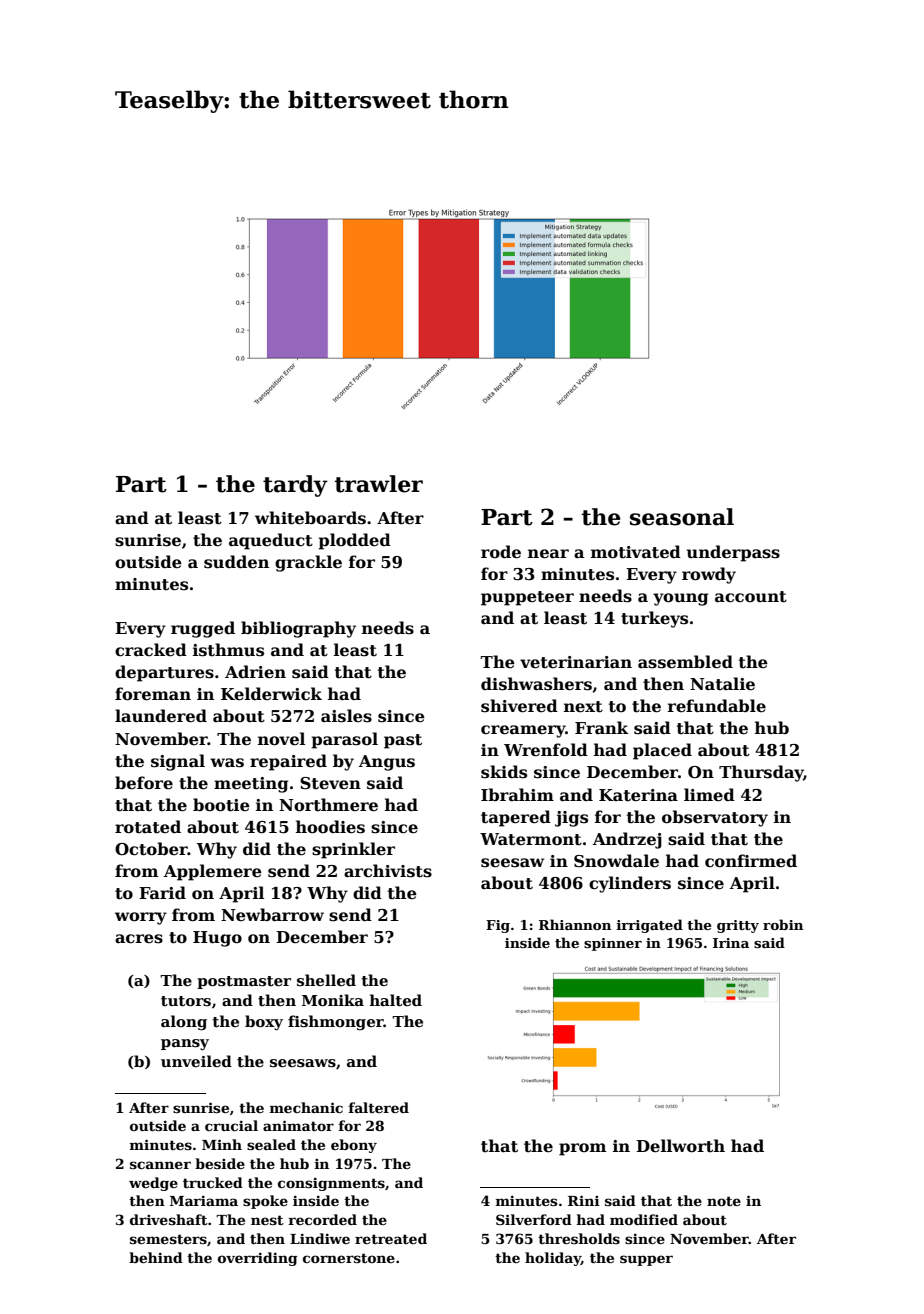 This screenshot has height=1314, width=924. Describe the element at coordinates (731, 943) in the screenshot. I see `Irina` at that location.
